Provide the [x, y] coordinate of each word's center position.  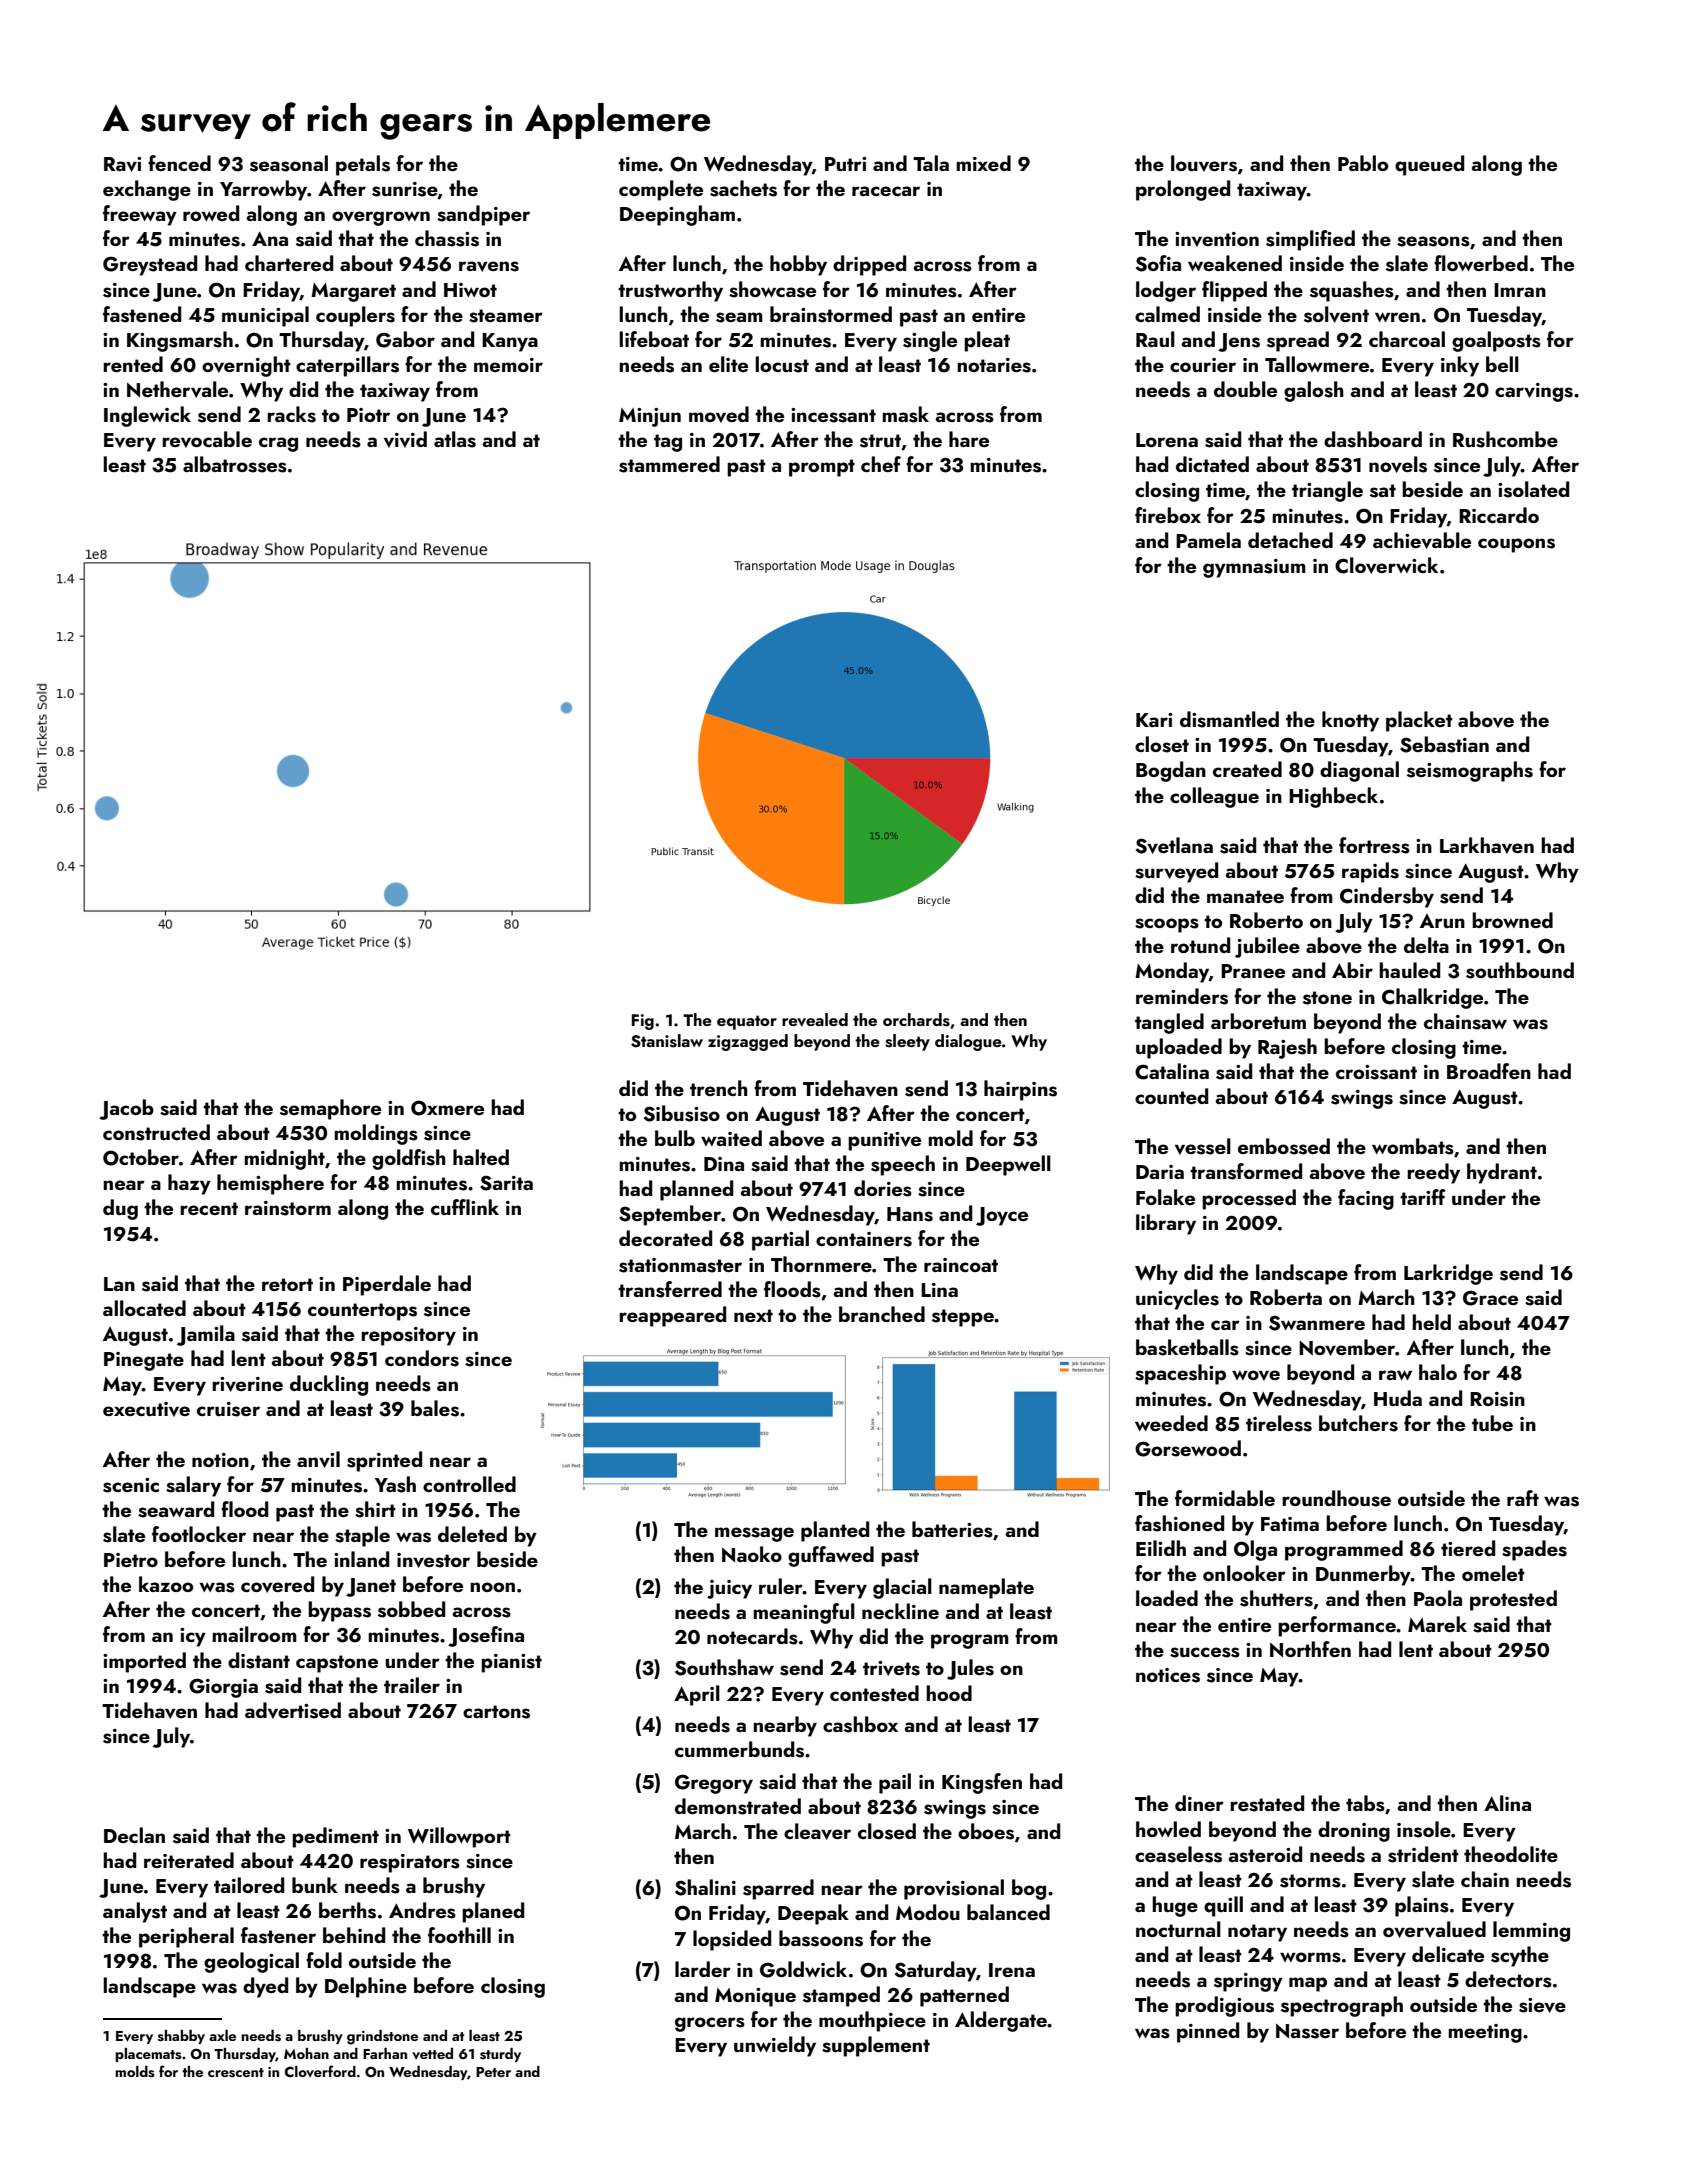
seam [739, 317]
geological [251, 1962]
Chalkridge [1432, 998]
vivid [405, 439]
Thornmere [821, 1264]
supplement [876, 2046]
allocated [144, 1308]
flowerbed [1481, 263]
